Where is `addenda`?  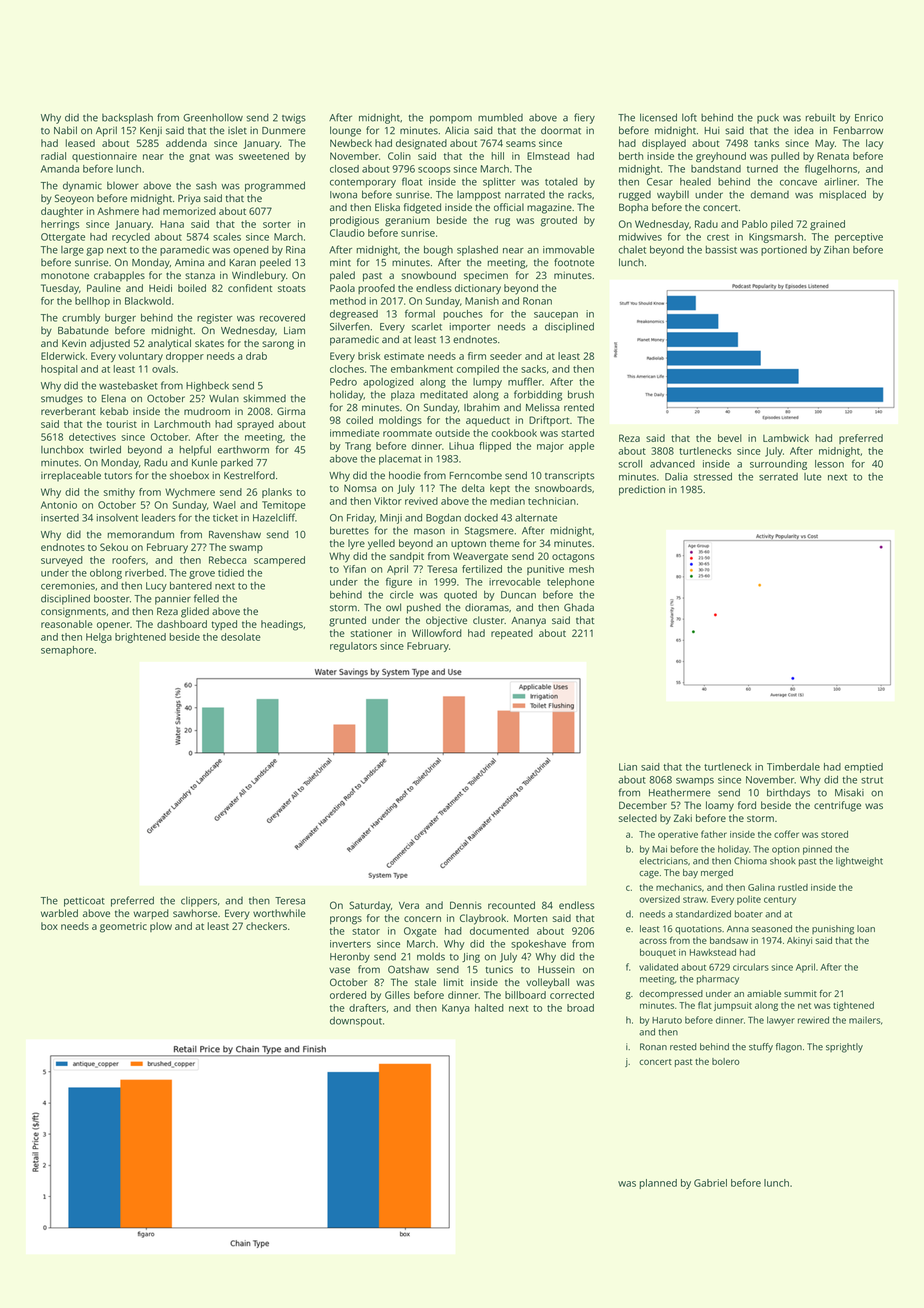 addenda is located at coordinates (186, 143).
